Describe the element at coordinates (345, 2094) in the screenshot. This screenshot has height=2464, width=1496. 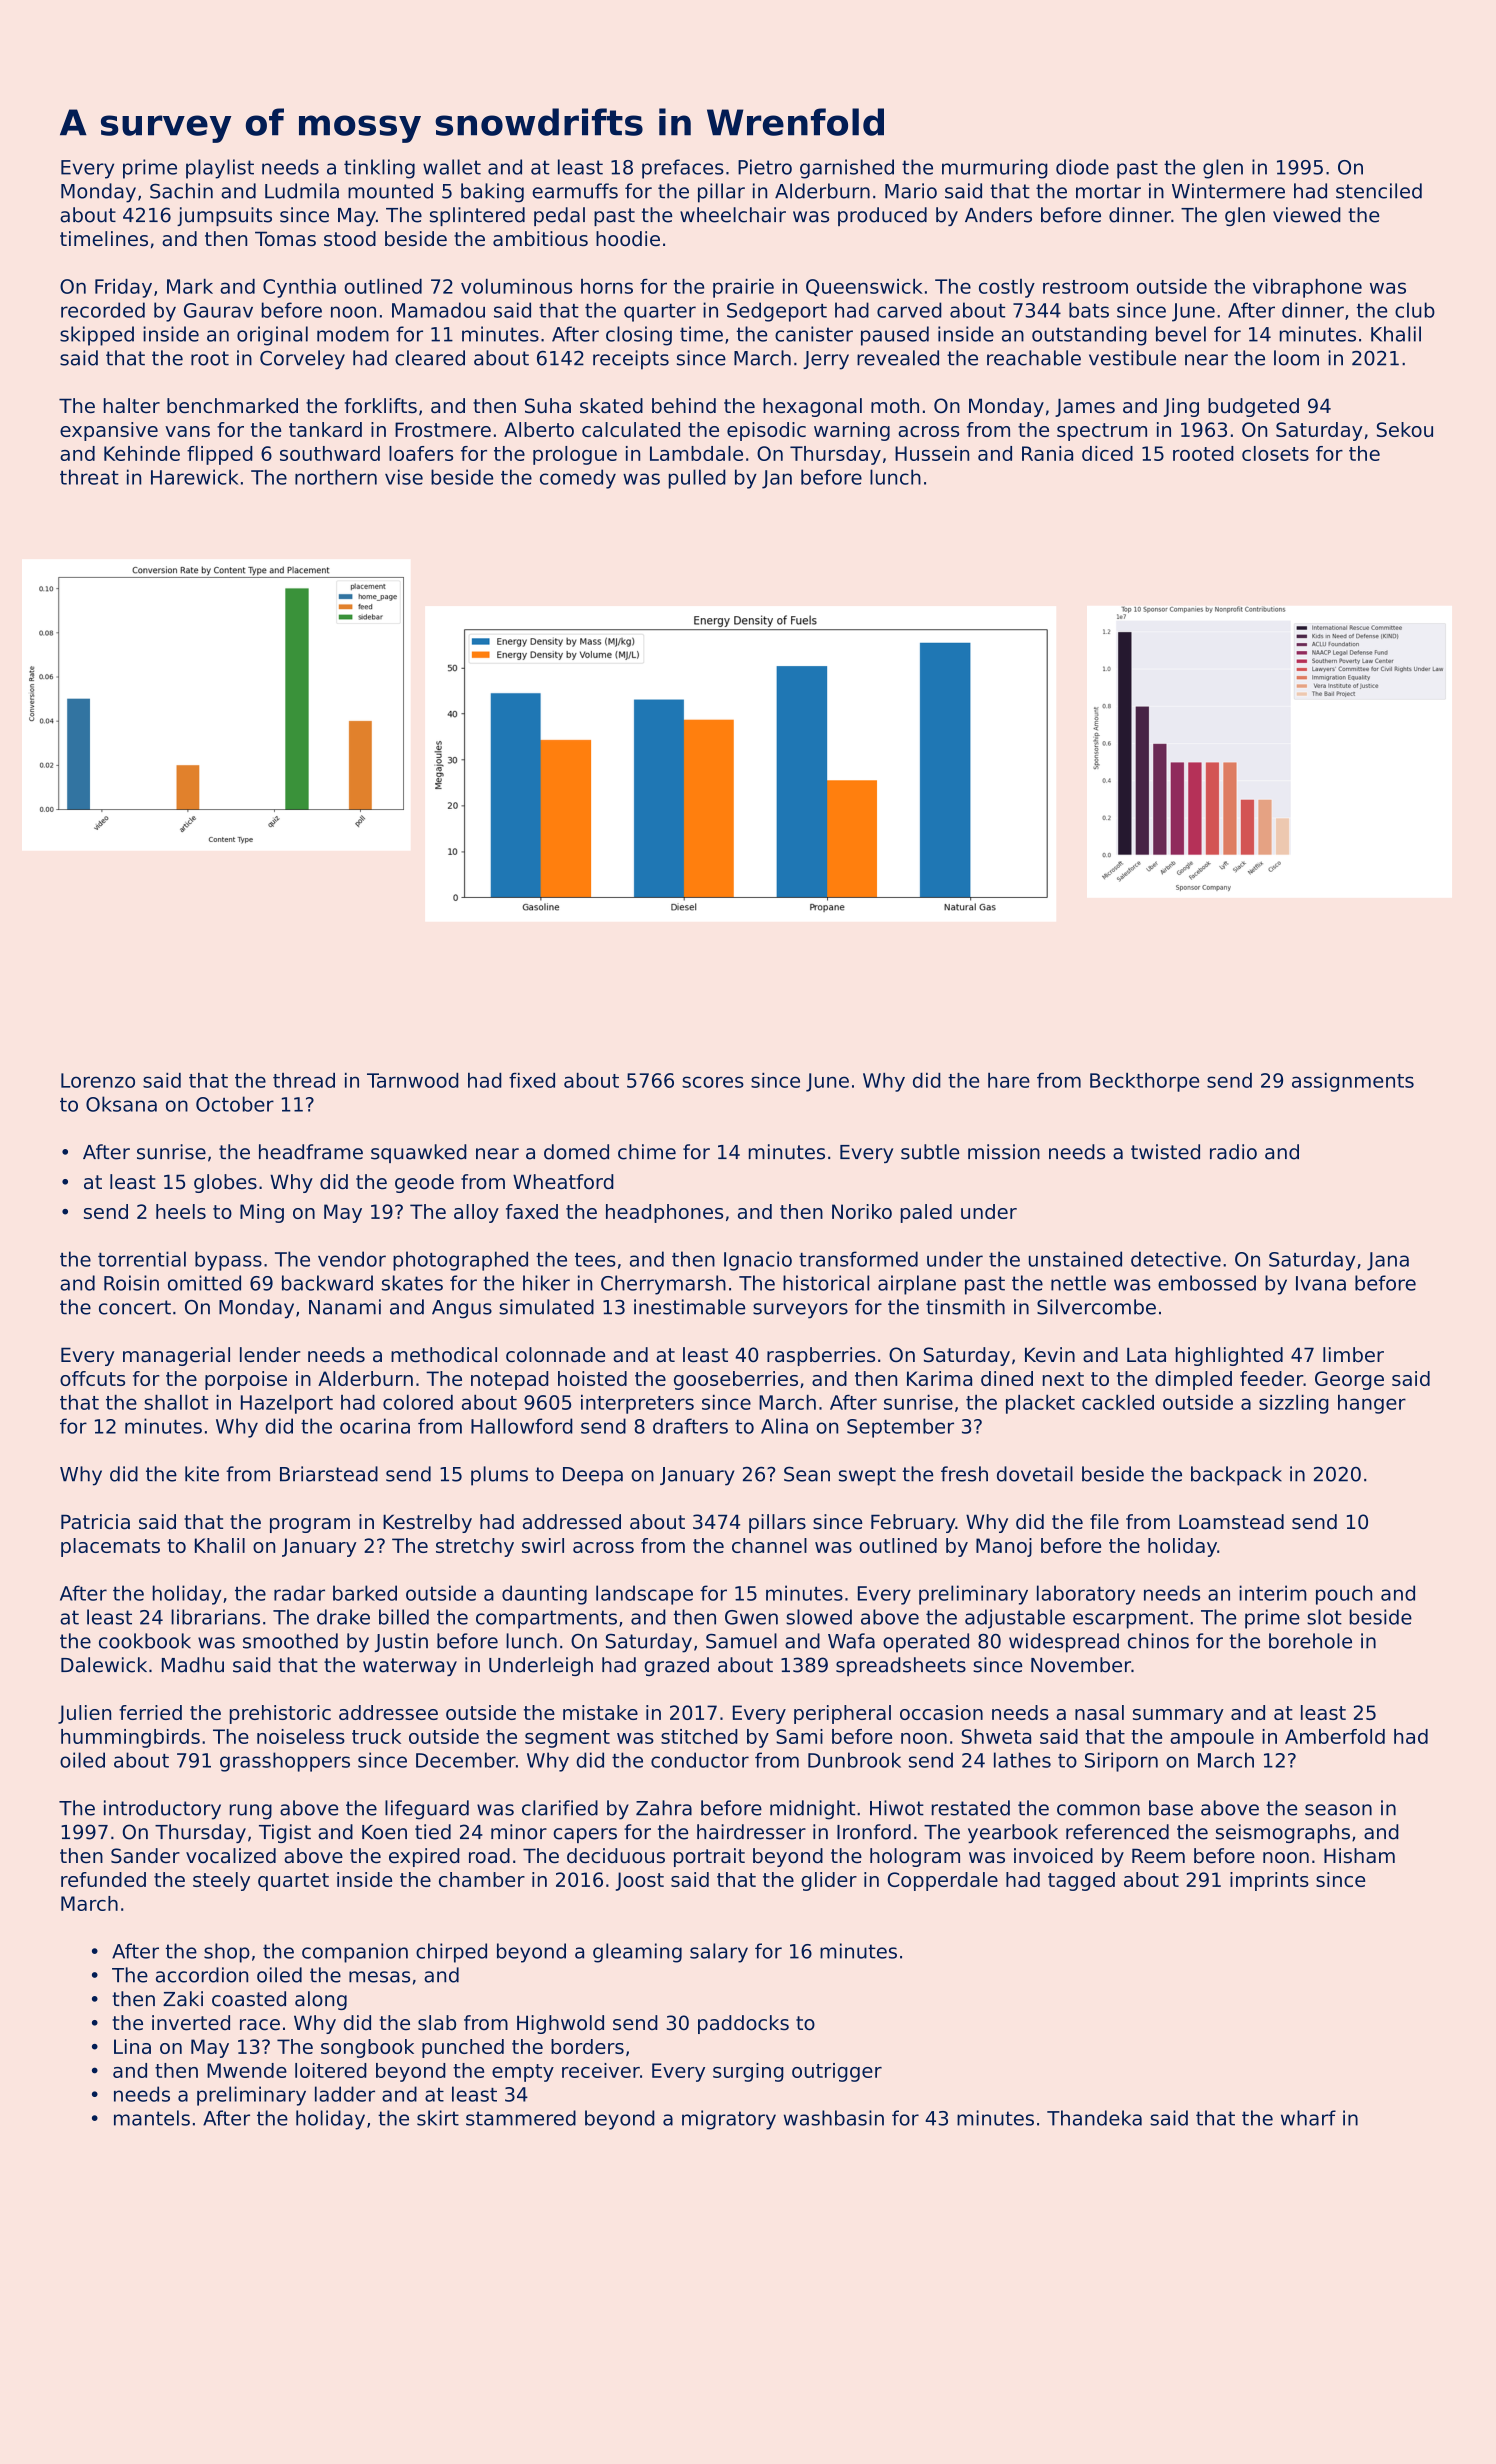
I see `ladder` at that location.
